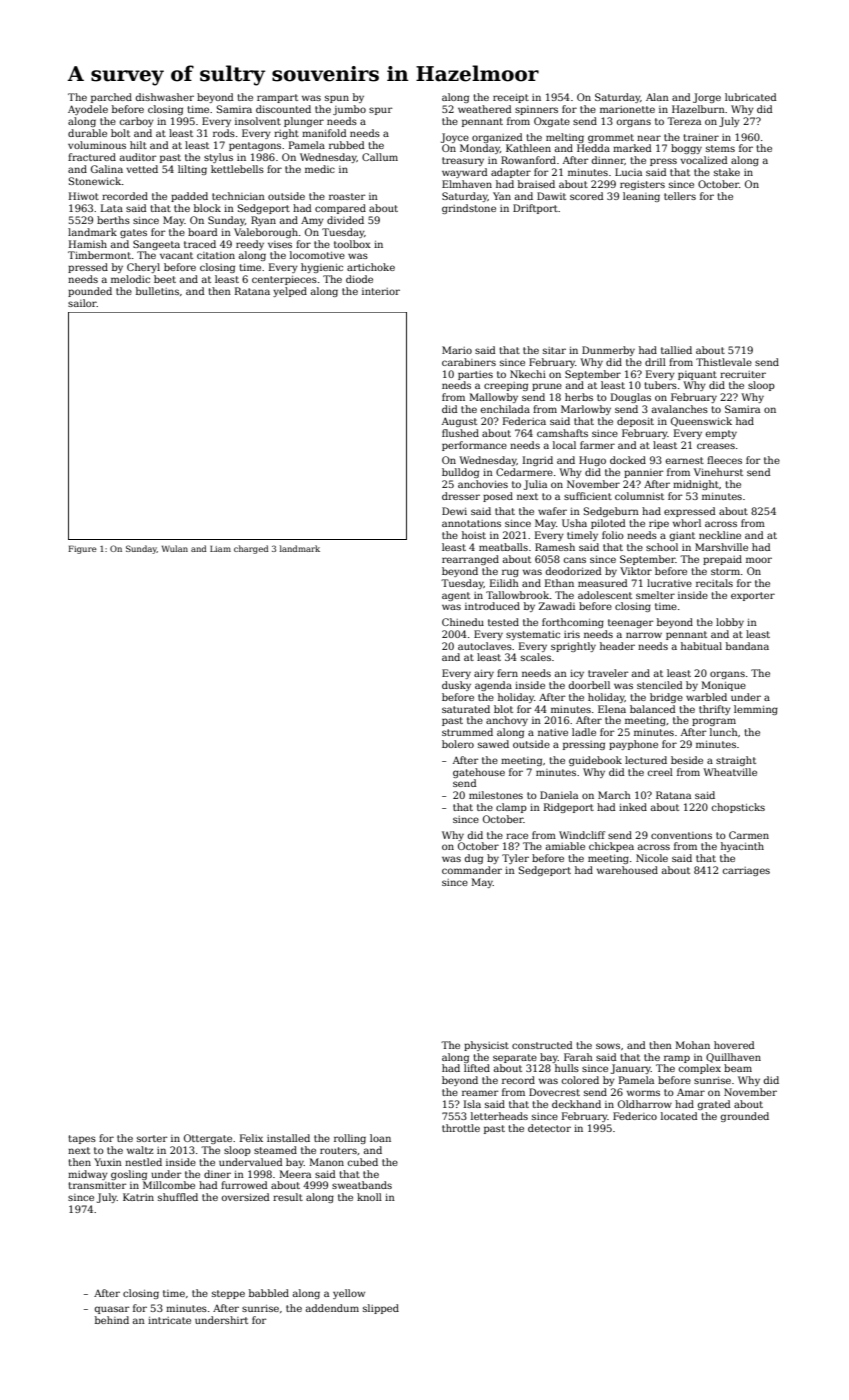 The image size is (849, 1400). I want to click on gatehouse, so click(479, 773).
